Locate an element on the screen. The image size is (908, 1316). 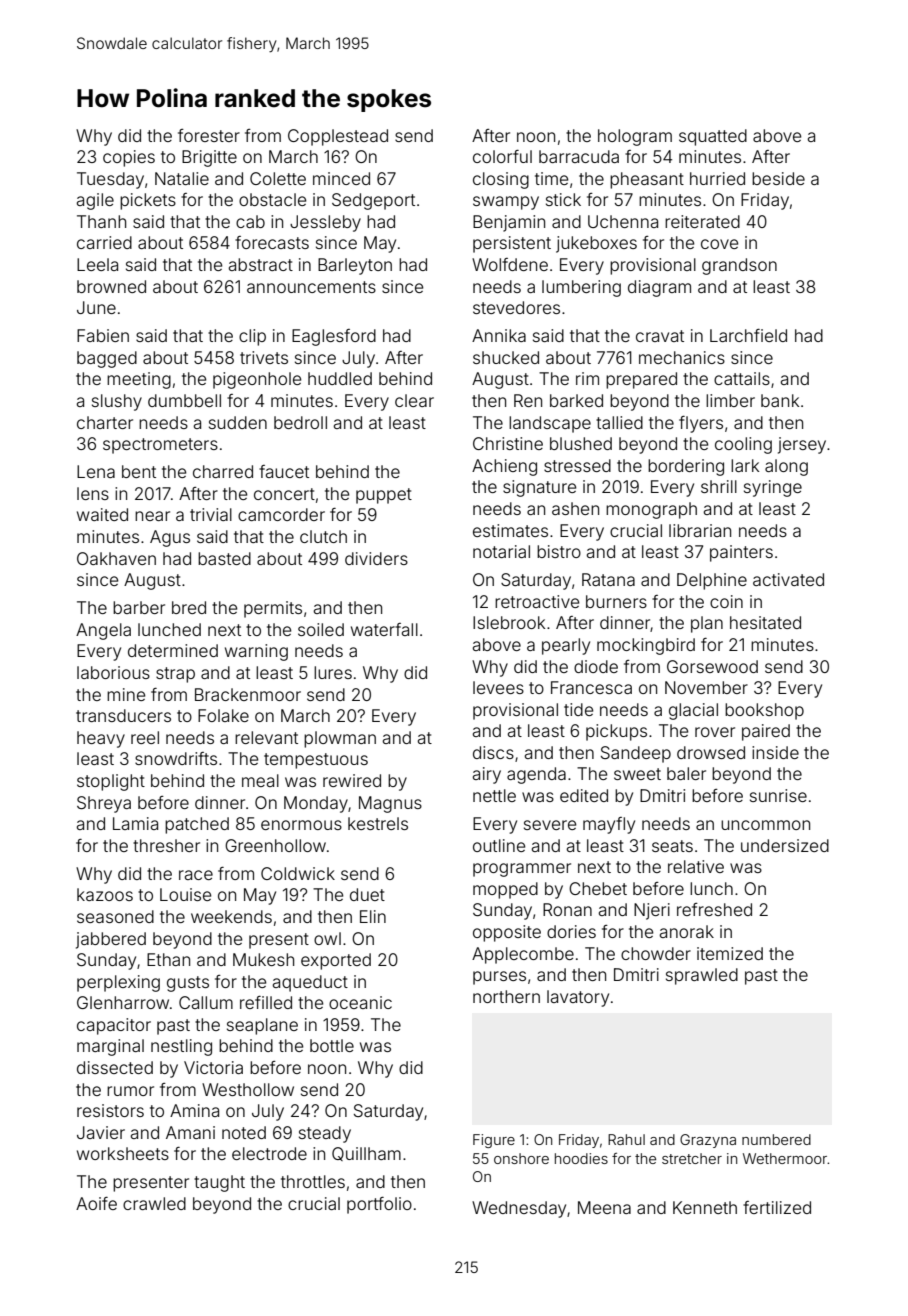
rewired is located at coordinates (352, 780).
